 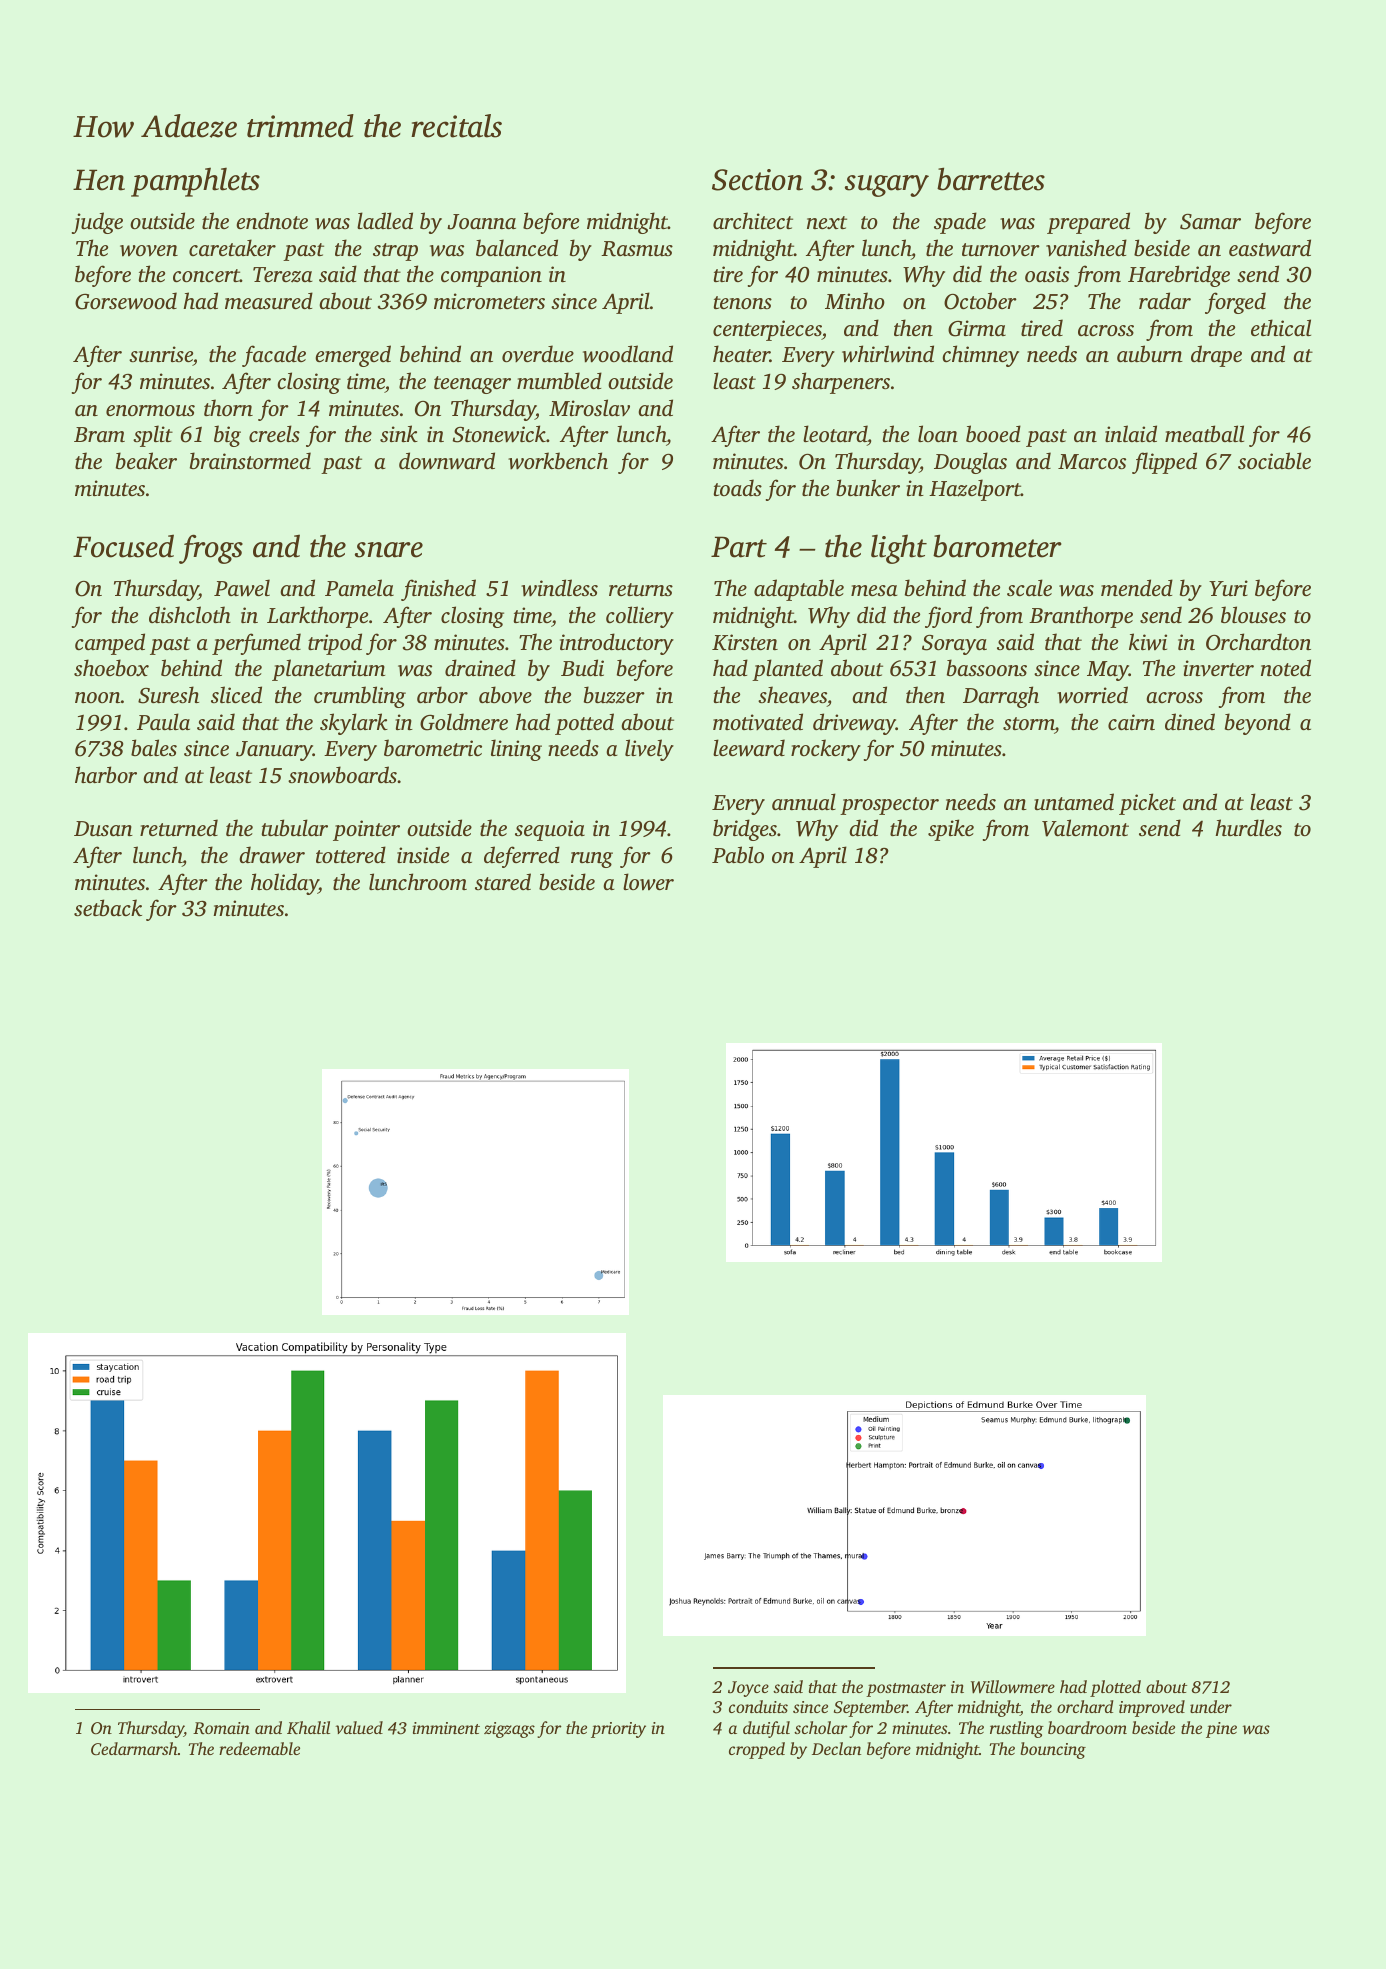 I want to click on Valemont, so click(x=1085, y=828).
